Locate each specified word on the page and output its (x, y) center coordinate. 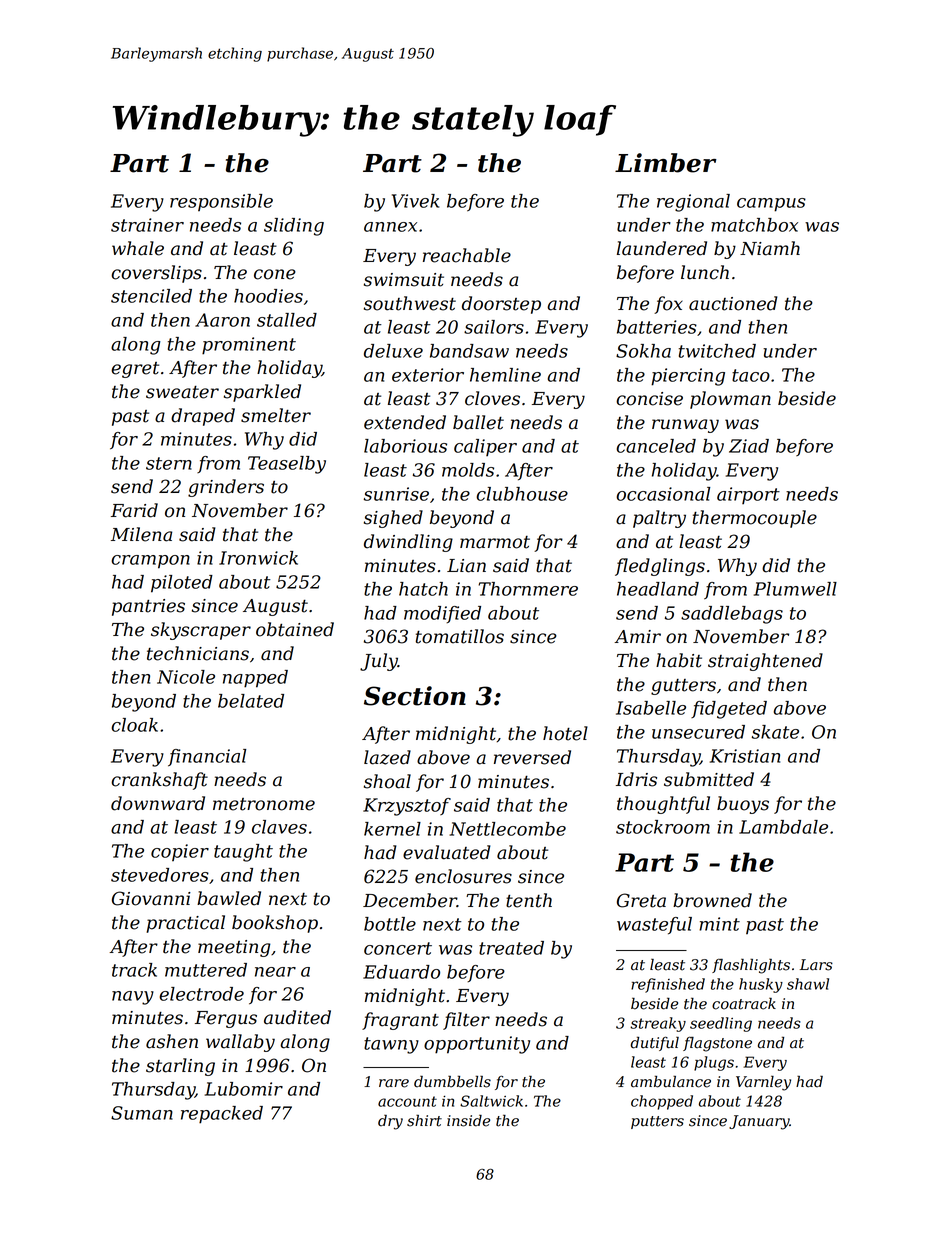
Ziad (749, 446)
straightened (765, 662)
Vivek (415, 201)
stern (169, 463)
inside (468, 1121)
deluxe (393, 351)
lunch (705, 272)
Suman (142, 1113)
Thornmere (528, 589)
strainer (147, 225)
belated (251, 701)
